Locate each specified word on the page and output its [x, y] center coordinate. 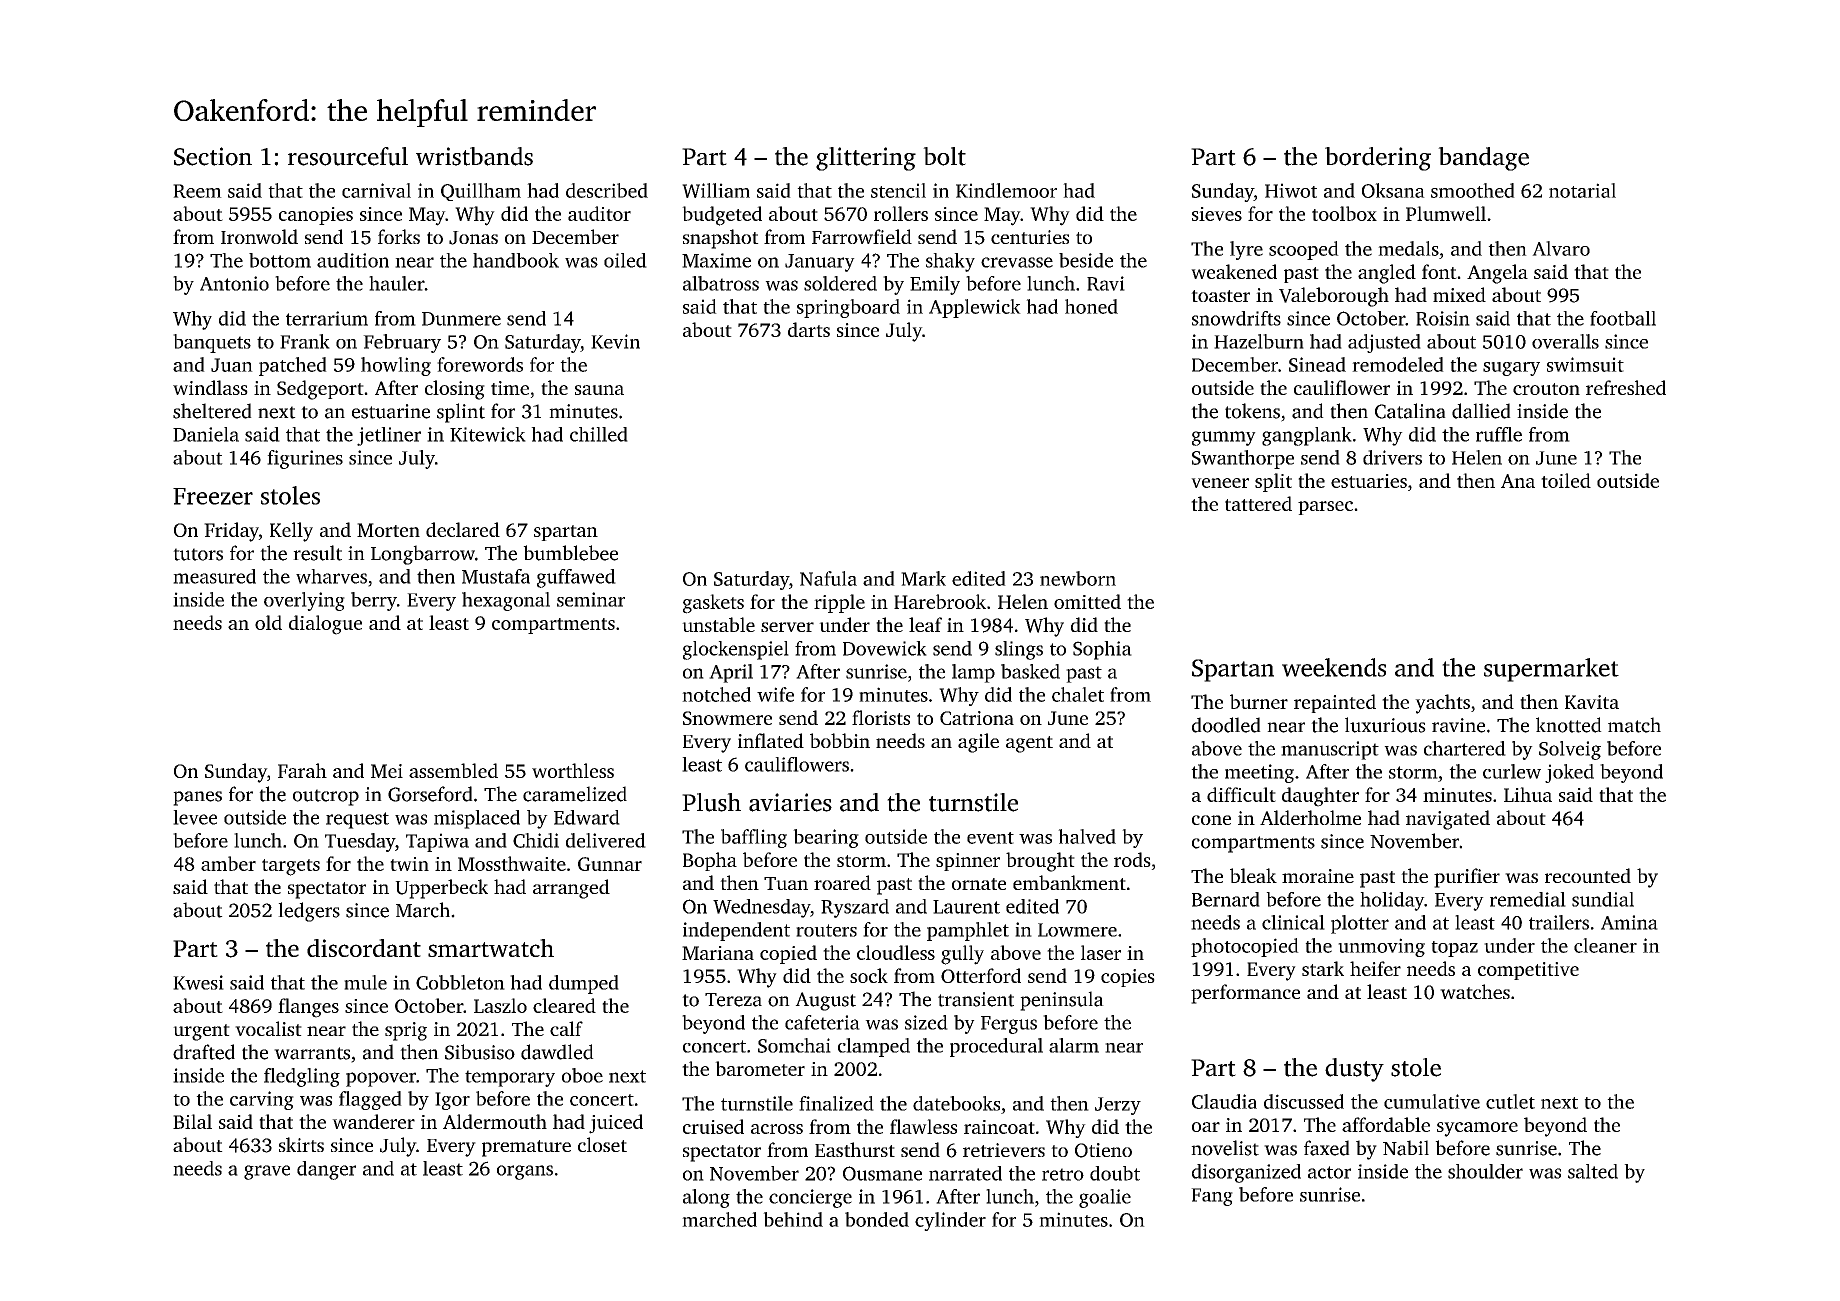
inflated [771, 740]
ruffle [1499, 434]
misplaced [477, 819]
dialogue [325, 625]
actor [1329, 1172]
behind [793, 1219]
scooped [1304, 250]
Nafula [828, 578]
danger [326, 1170]
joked [1569, 773]
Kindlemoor [1006, 190]
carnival [376, 190]
